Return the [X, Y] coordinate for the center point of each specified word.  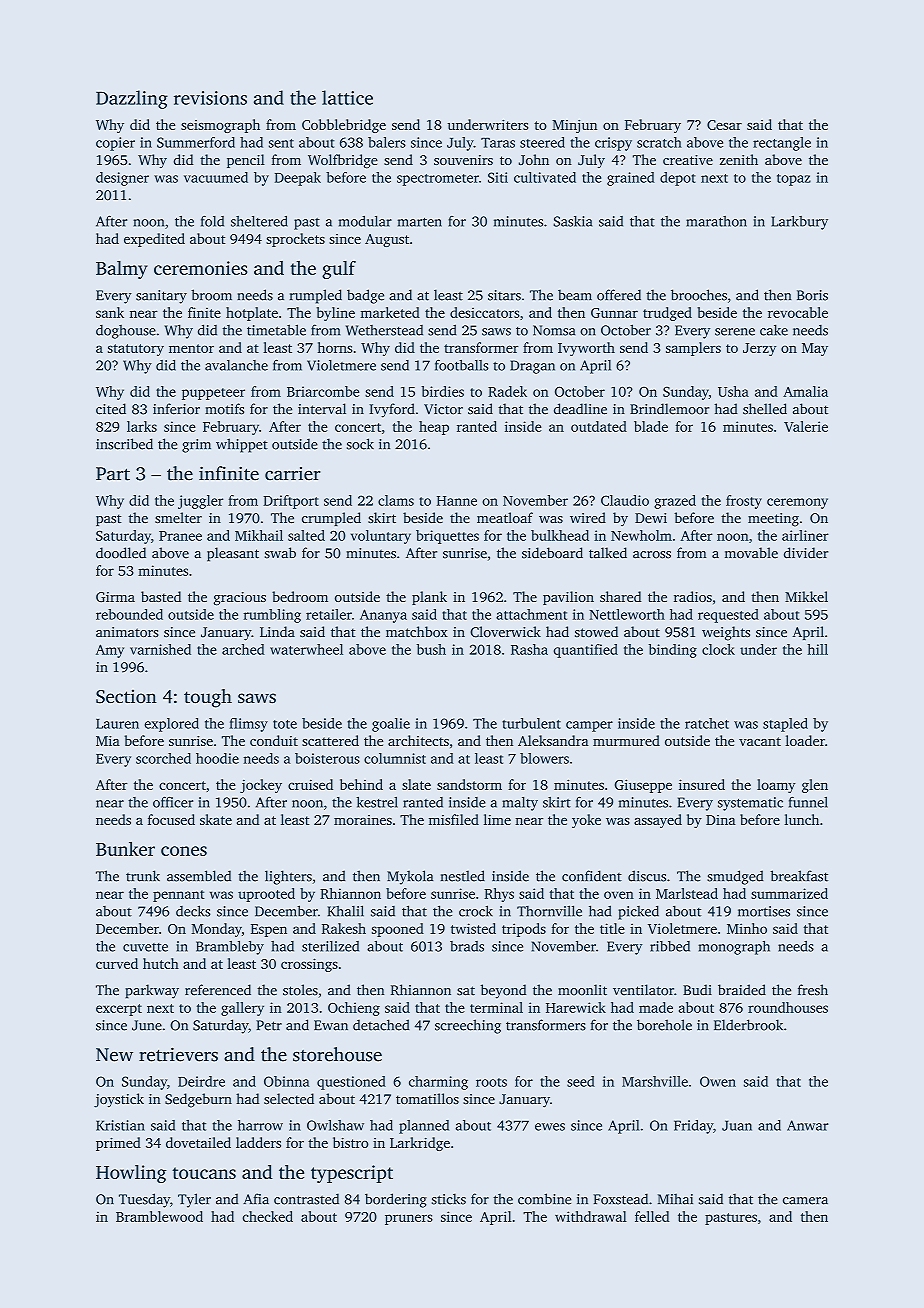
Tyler [194, 1200]
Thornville [549, 911]
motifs [224, 409]
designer [122, 179]
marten [420, 222]
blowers [544, 758]
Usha [733, 391]
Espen [269, 930]
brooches [699, 295]
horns [335, 347]
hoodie [217, 758]
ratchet [707, 723]
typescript [352, 1174]
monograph [734, 948]
